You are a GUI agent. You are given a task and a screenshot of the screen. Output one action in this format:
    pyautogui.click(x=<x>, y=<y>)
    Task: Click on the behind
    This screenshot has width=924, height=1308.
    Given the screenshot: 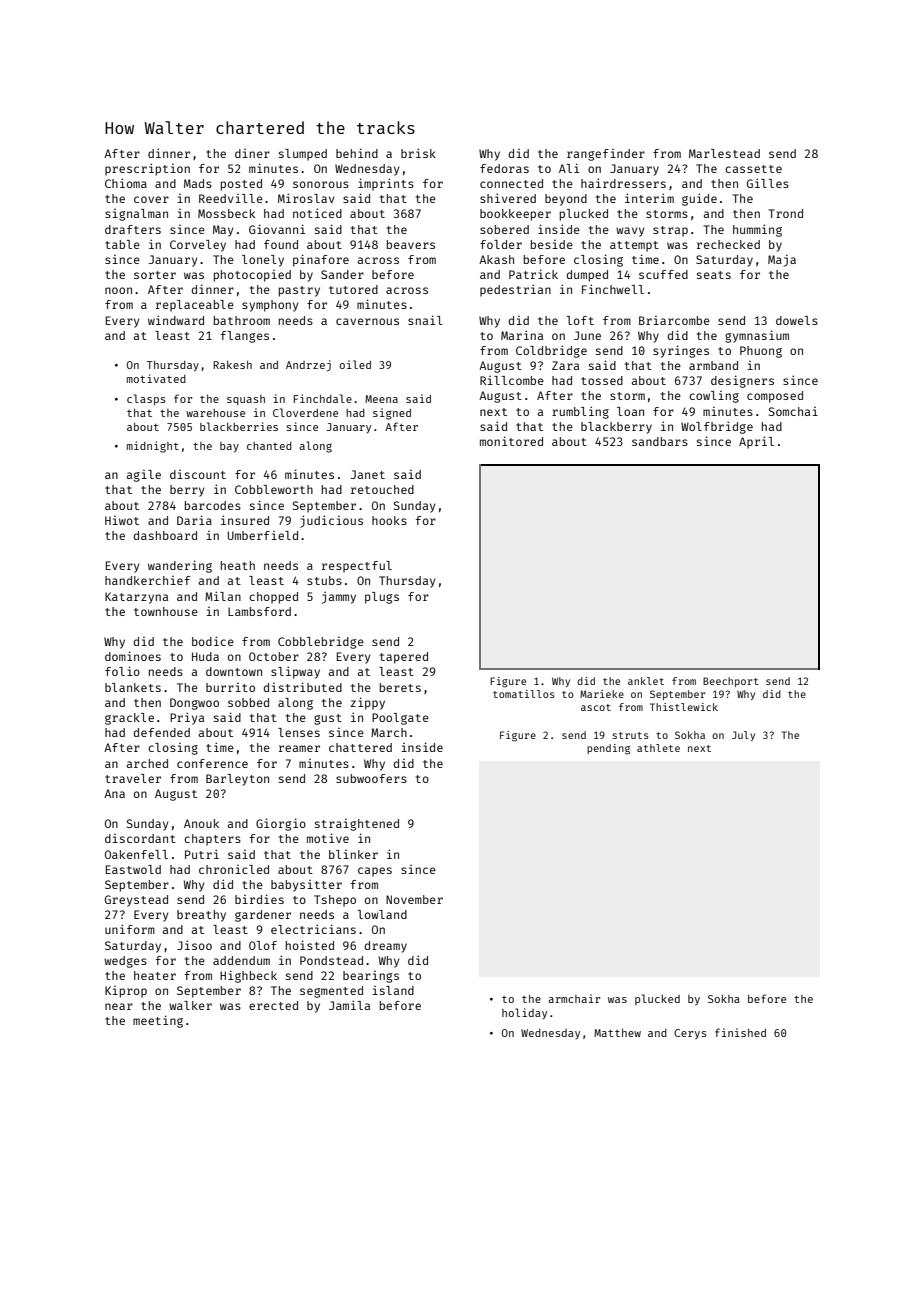 What is the action you would take?
    pyautogui.click(x=357, y=153)
